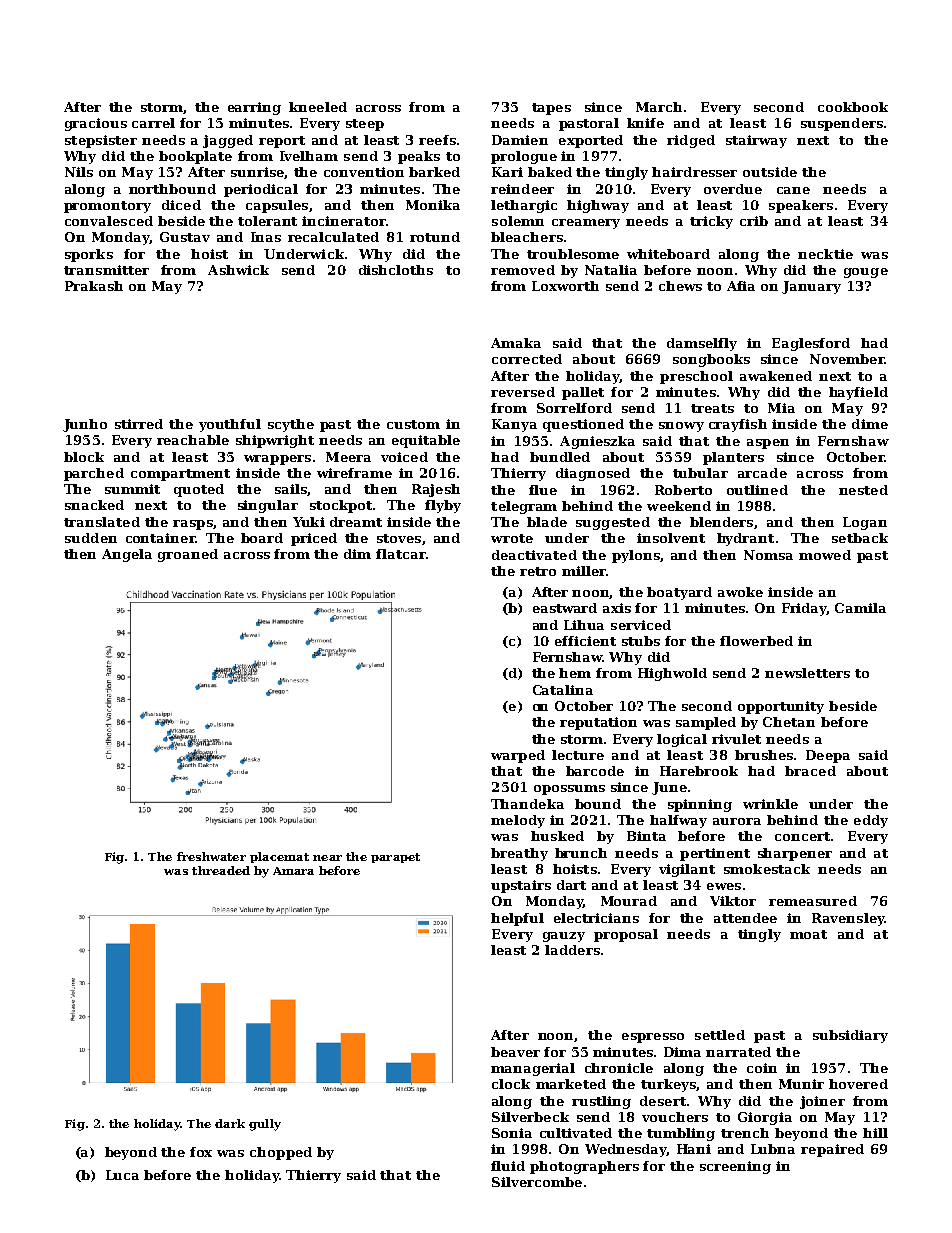 This page has height=1233, width=952. What do you see at coordinates (793, 190) in the page?
I see `cane` at bounding box center [793, 190].
